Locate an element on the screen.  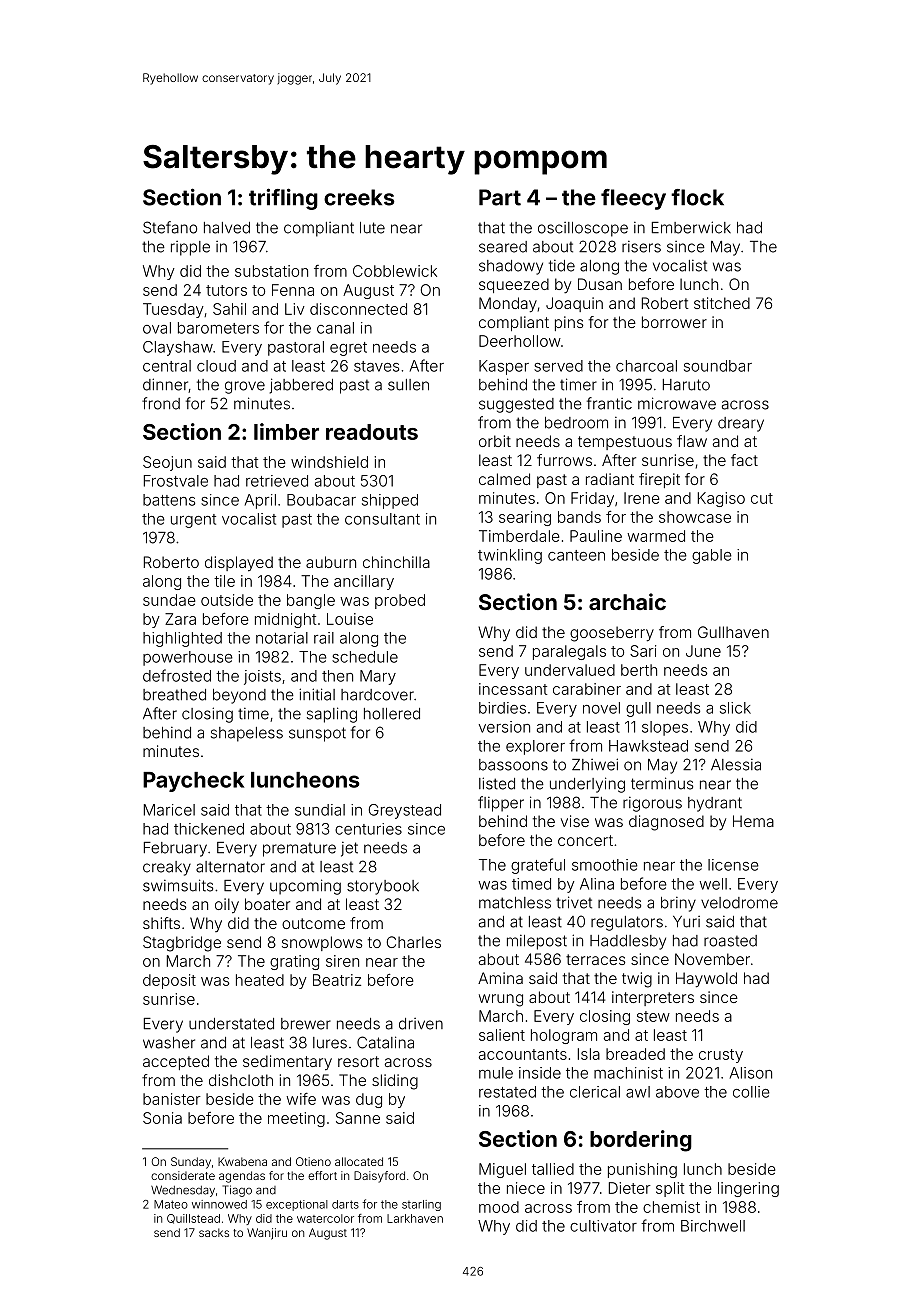
Miguel is located at coordinates (502, 1170).
